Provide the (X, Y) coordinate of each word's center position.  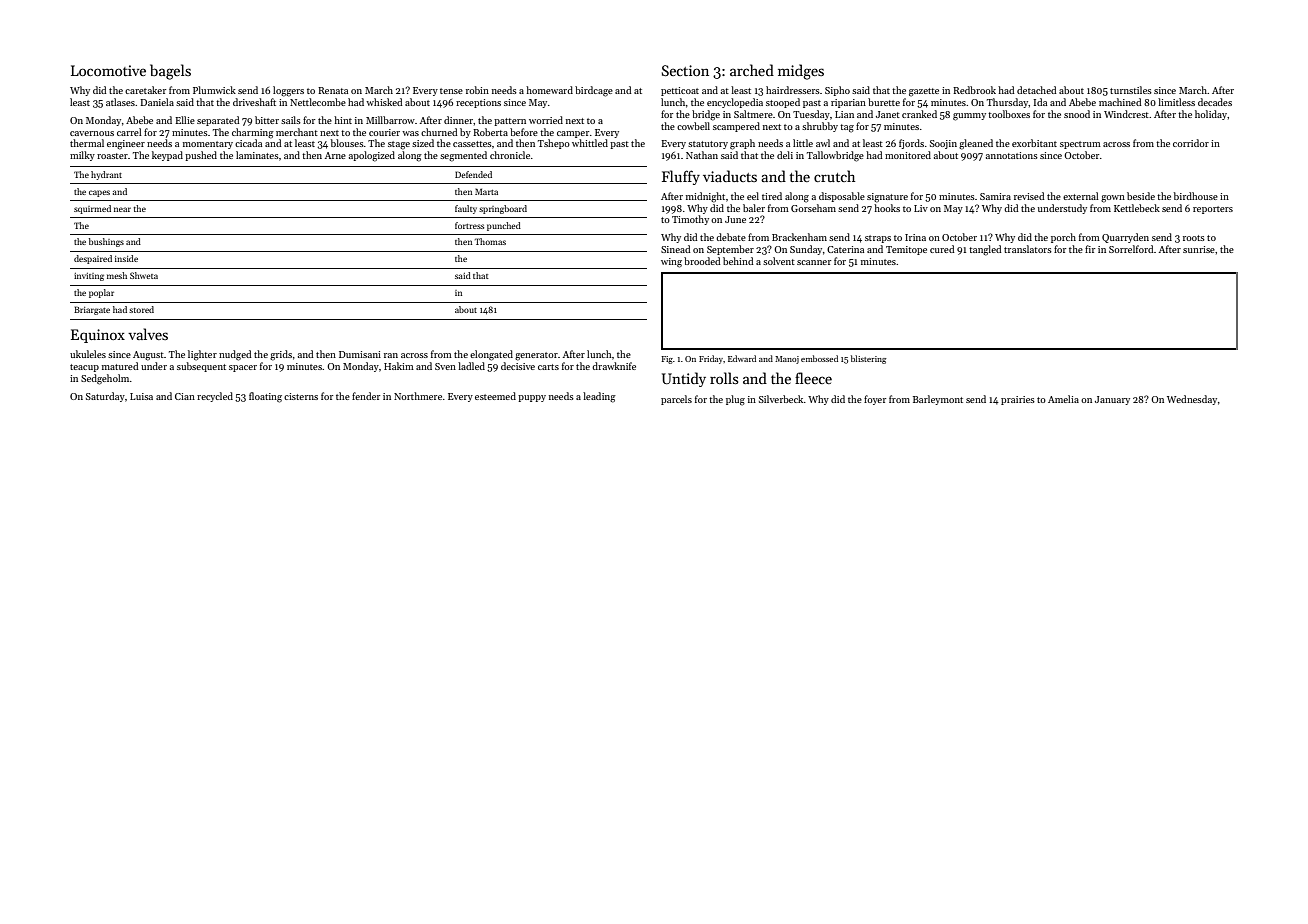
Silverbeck (781, 399)
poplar (101, 293)
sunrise (1199, 249)
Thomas (490, 241)
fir (1090, 249)
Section (685, 70)
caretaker (145, 90)
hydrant (106, 175)
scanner (814, 262)
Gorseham (813, 208)
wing (671, 263)
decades (1215, 102)
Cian (185, 396)
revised (1029, 196)
